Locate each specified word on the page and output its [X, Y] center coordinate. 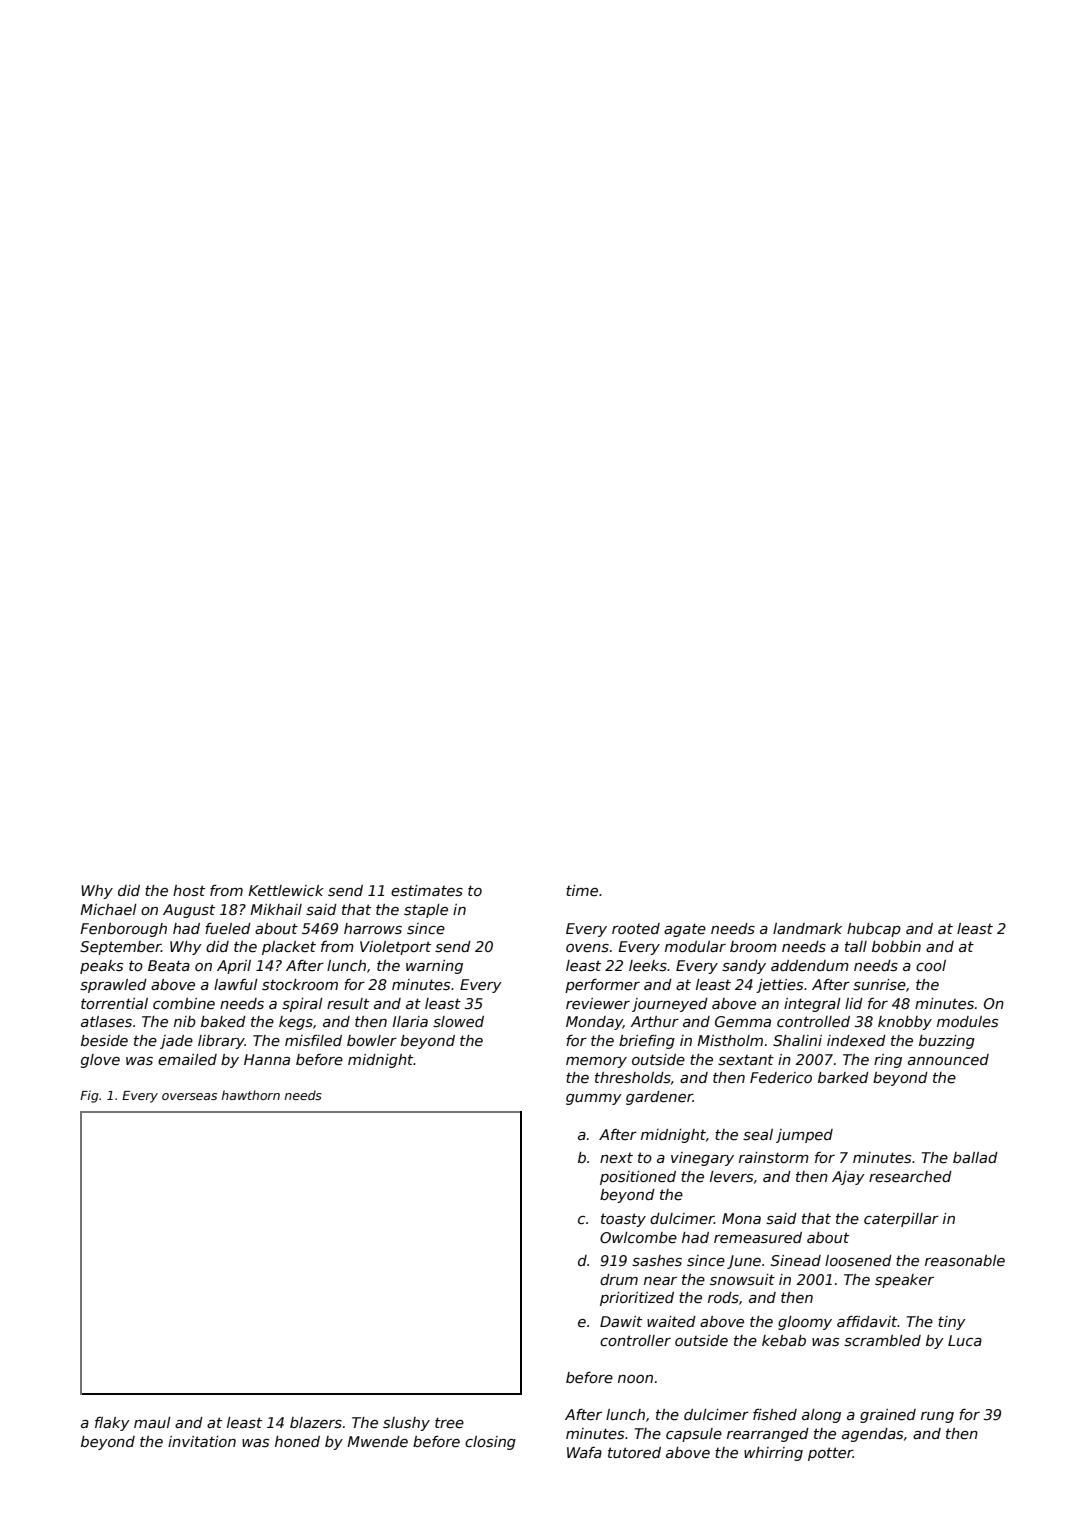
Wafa [584, 1452]
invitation [202, 1441]
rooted [636, 928]
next [616, 1158]
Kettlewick [286, 890]
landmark [807, 928]
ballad [975, 1157]
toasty [623, 1220]
